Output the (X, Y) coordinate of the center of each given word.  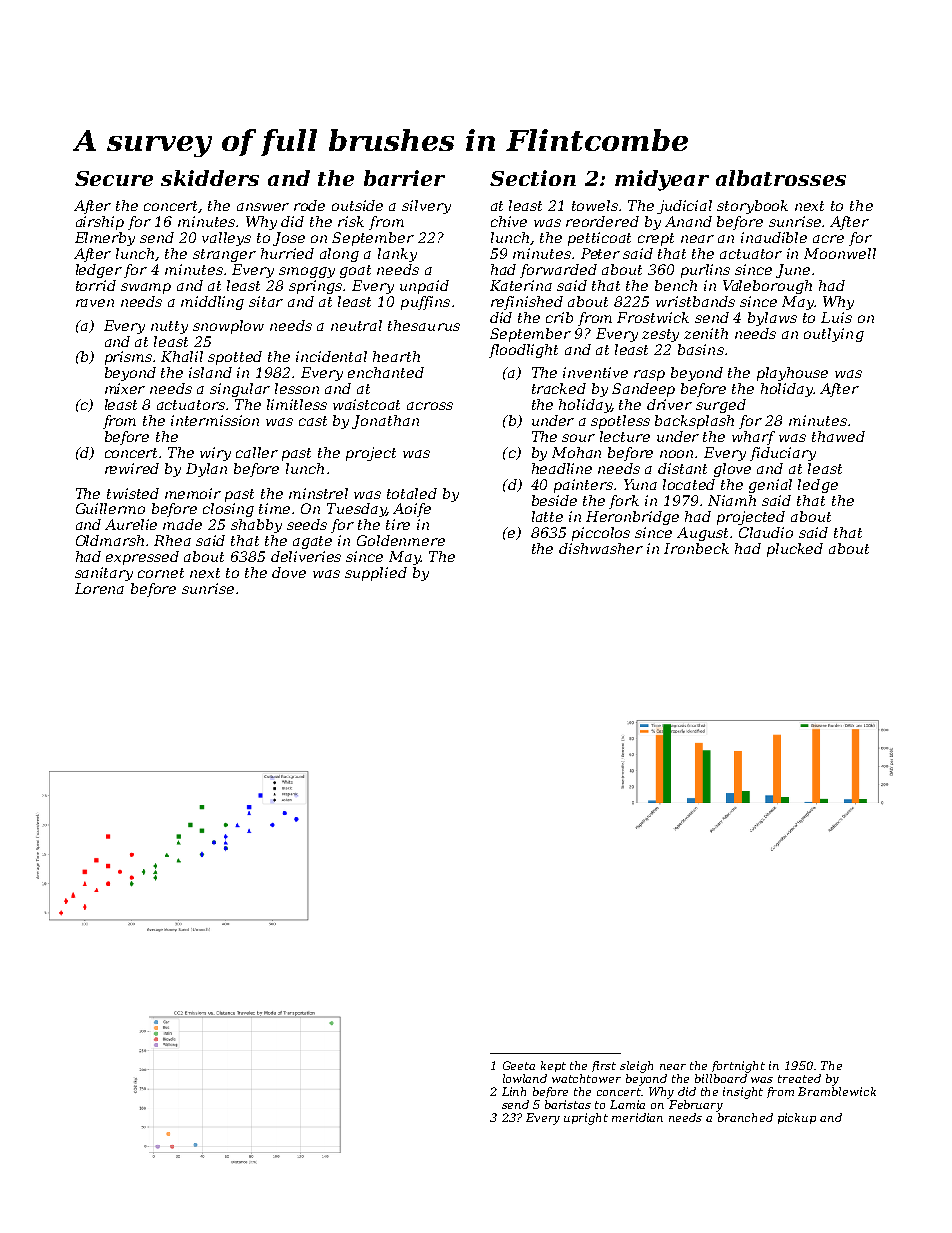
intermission (215, 420)
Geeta (519, 1065)
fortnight (738, 1067)
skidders (210, 178)
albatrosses (781, 178)
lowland (525, 1078)
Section (533, 178)
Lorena (99, 588)
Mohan (576, 452)
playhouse (792, 374)
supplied (376, 574)
